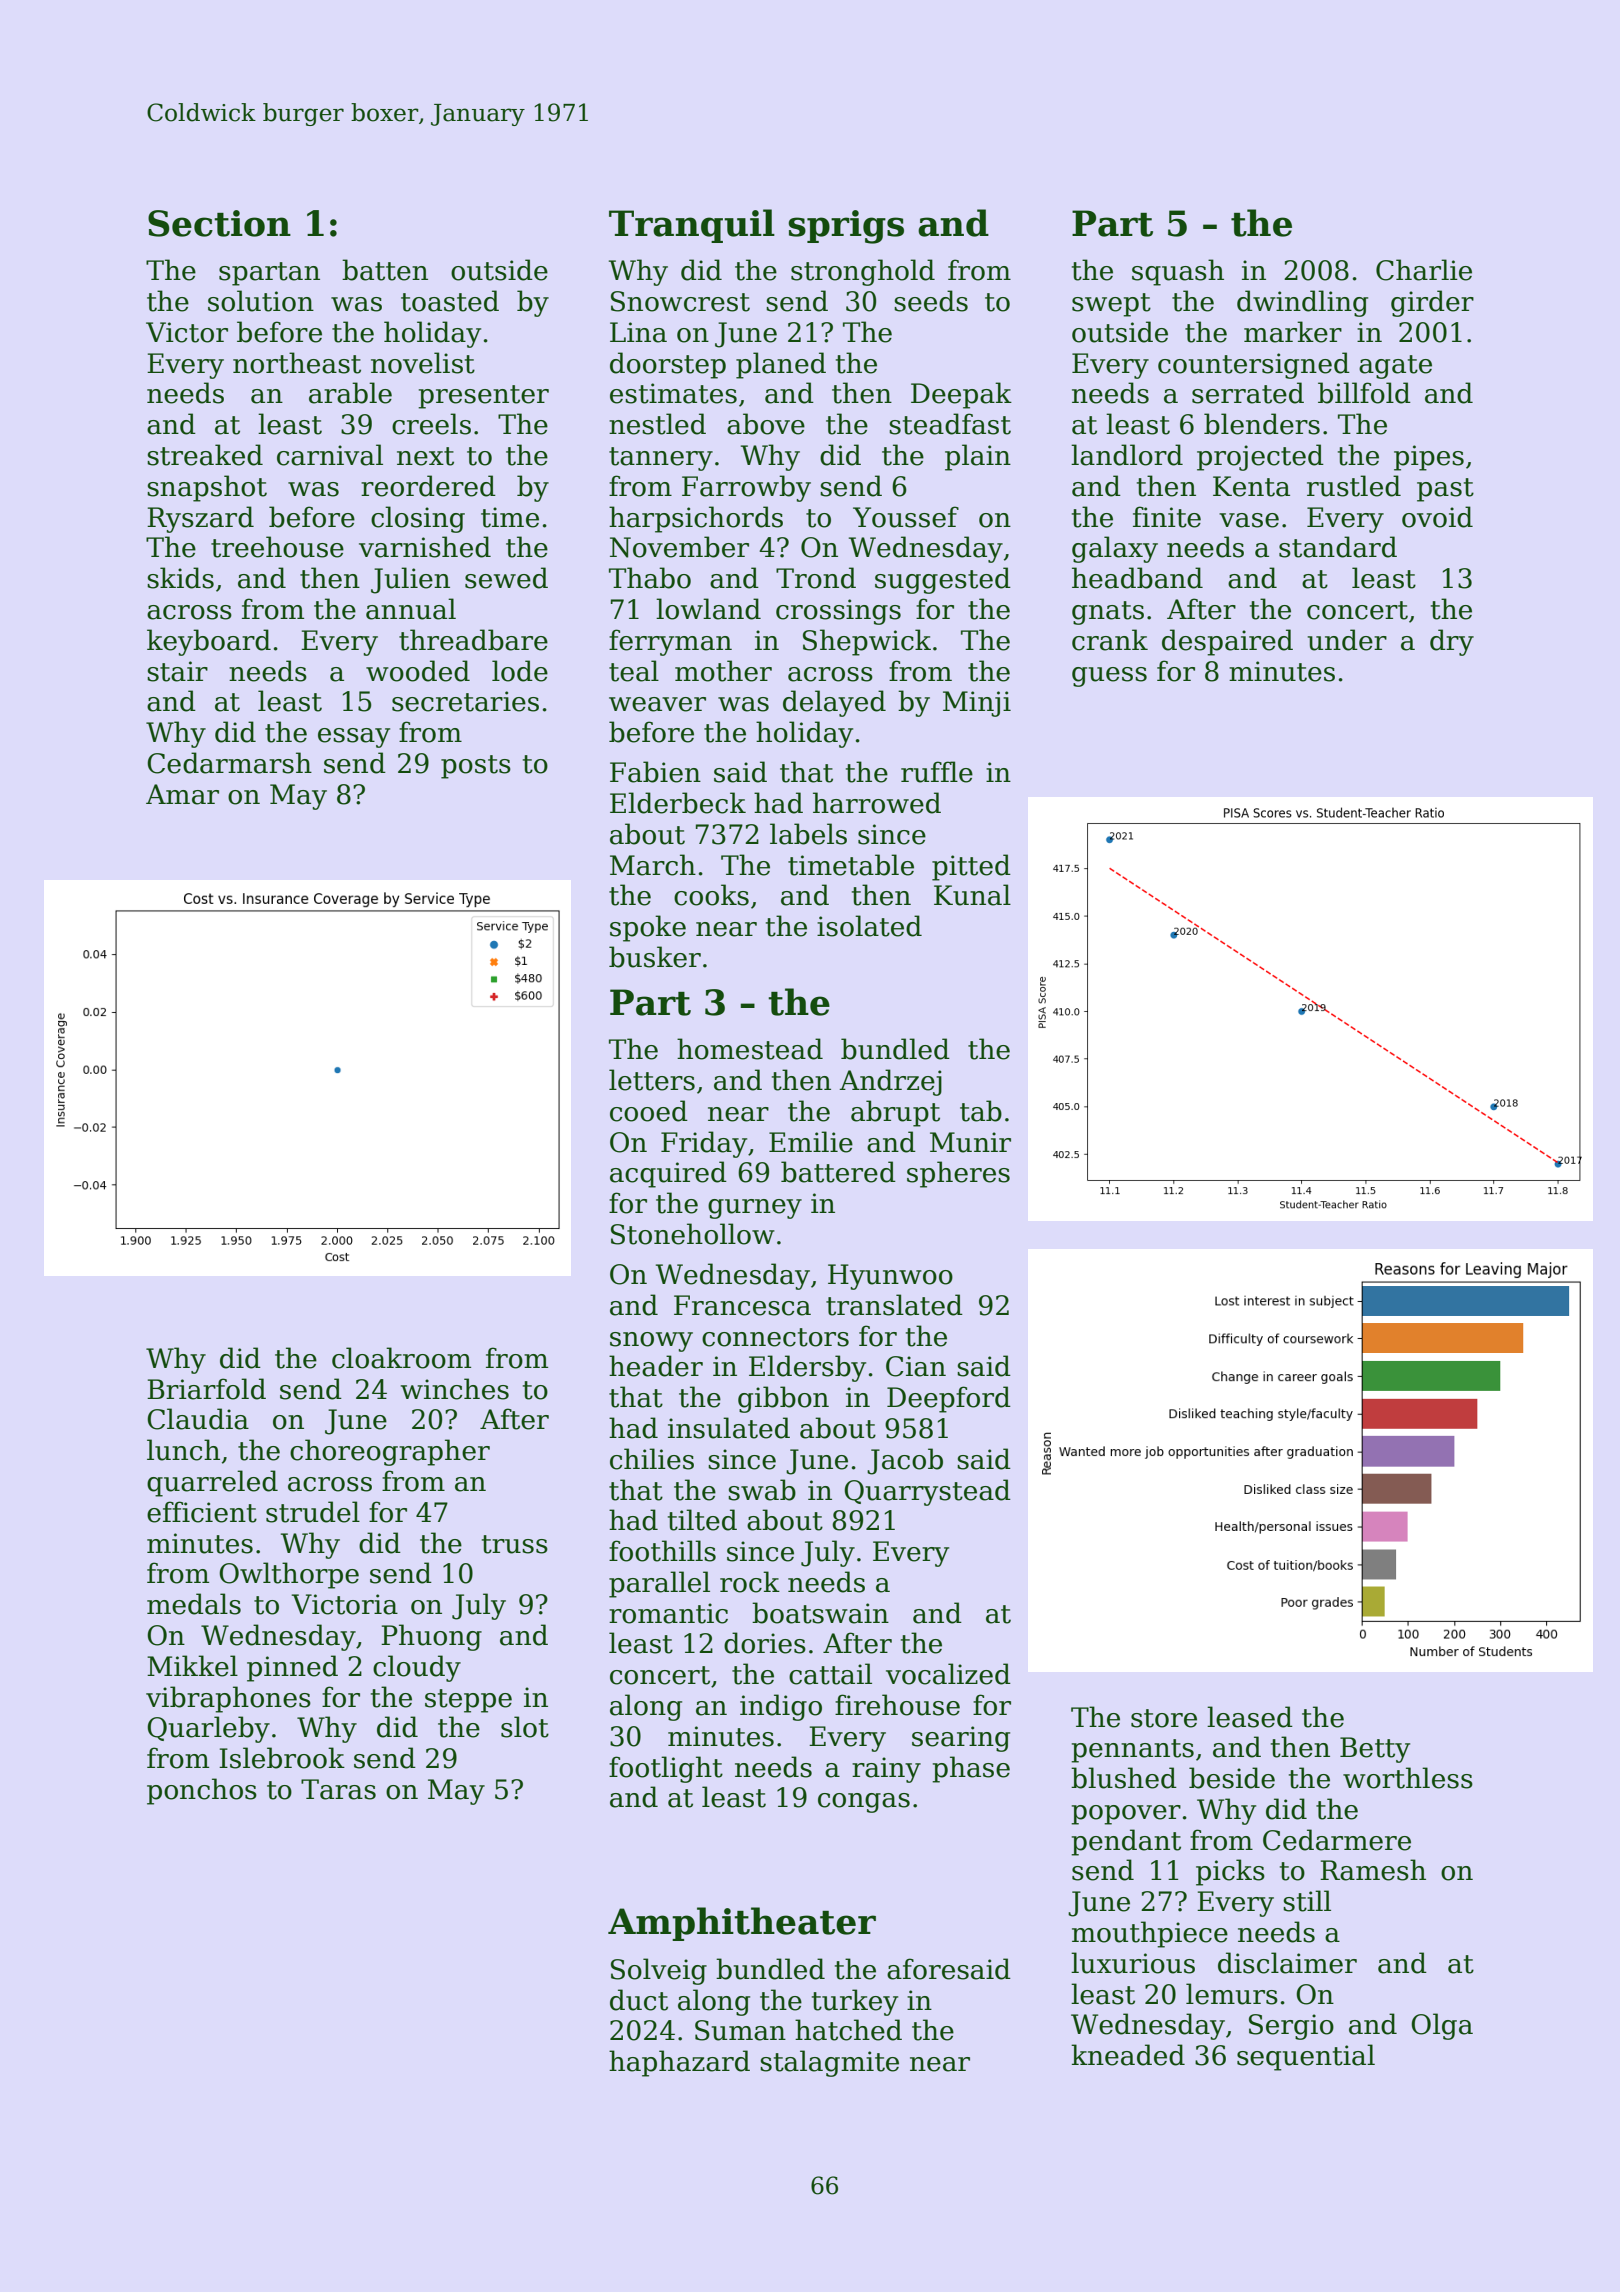 The width and height of the screenshot is (1620, 2292). Describe the element at coordinates (811, 1142) in the screenshot. I see `Emilie` at that location.
